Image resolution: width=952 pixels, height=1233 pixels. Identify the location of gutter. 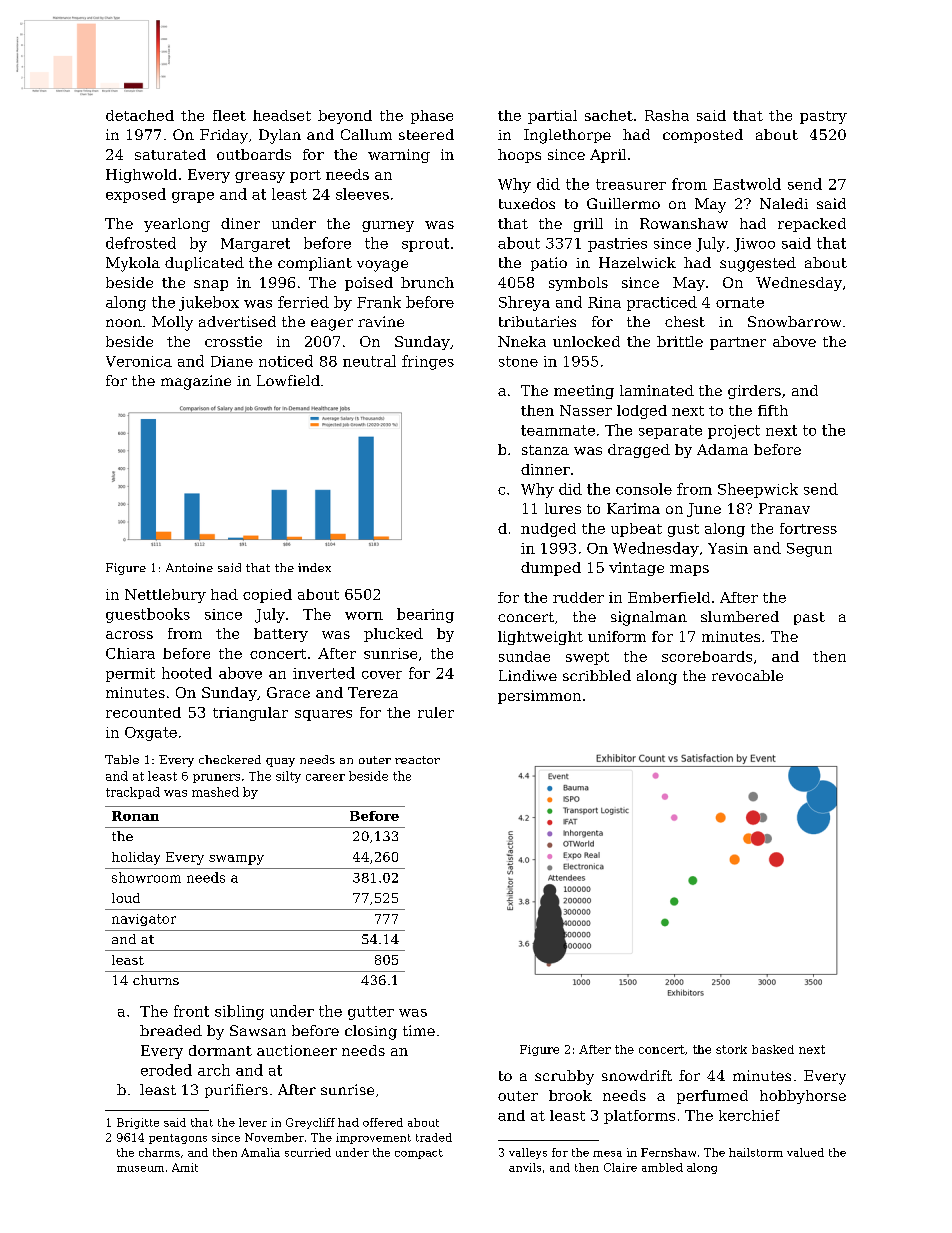
(371, 1013).
